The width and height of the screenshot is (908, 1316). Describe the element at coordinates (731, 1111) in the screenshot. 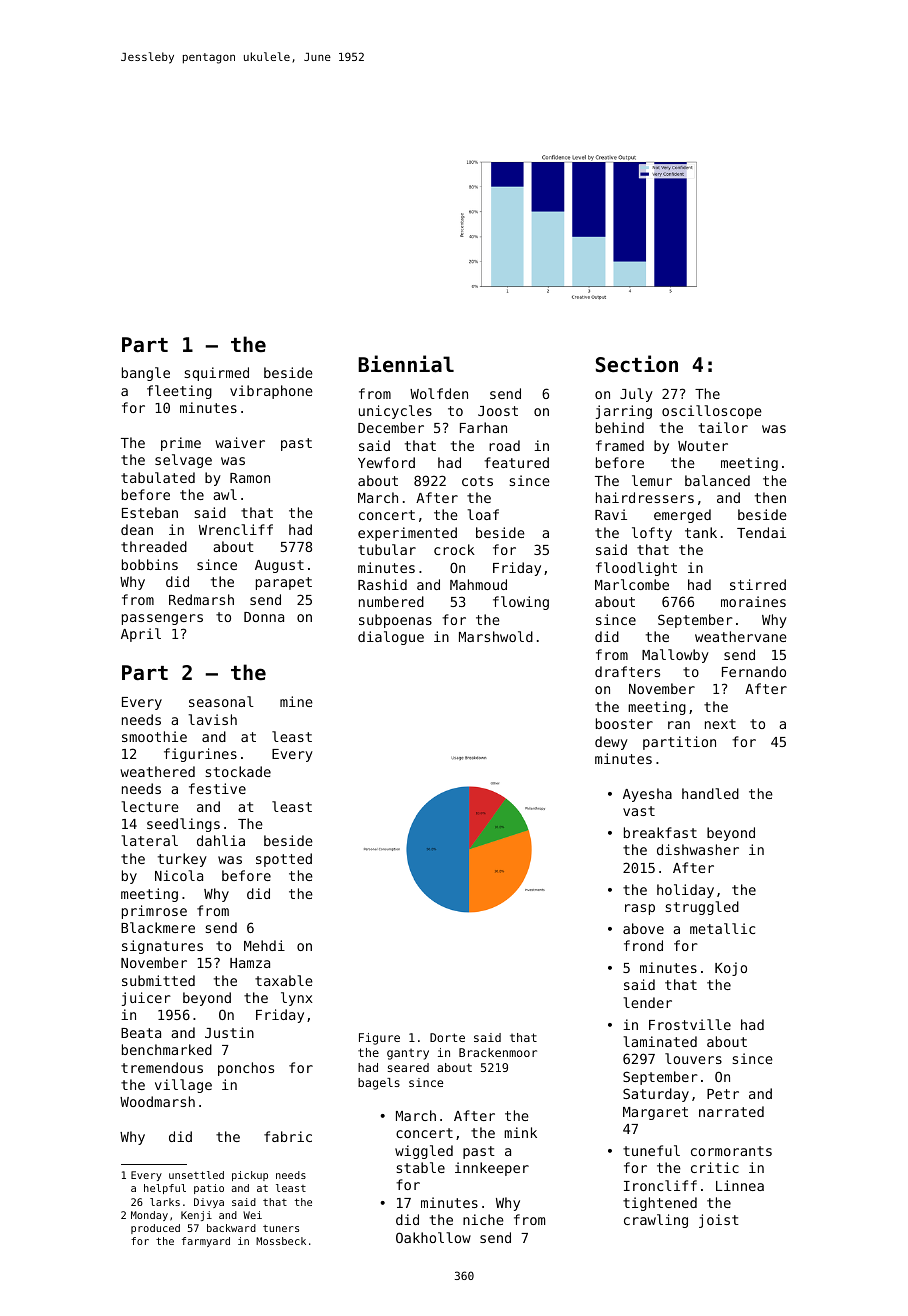

I see `narrated` at that location.
